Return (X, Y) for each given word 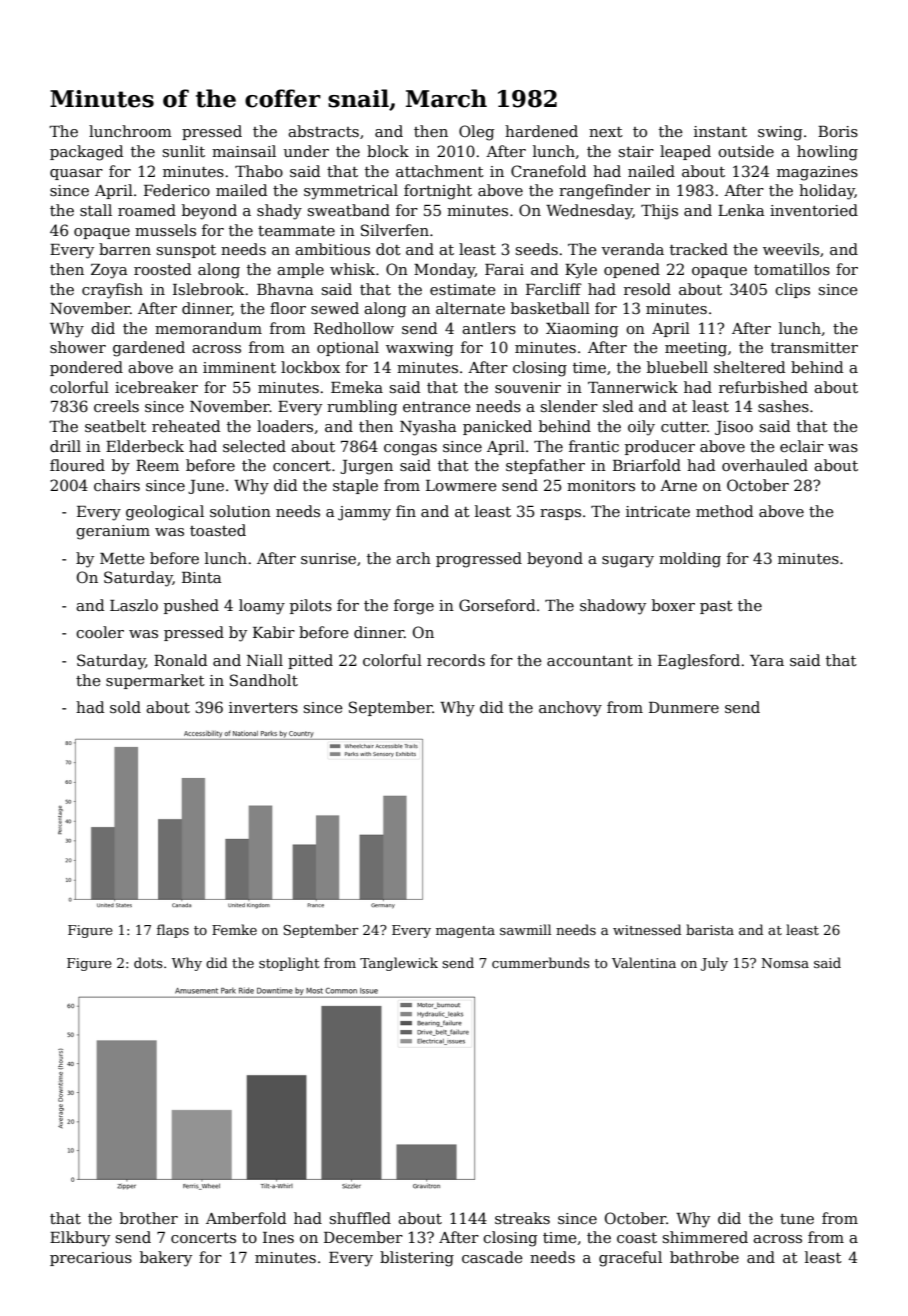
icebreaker (156, 387)
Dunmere (684, 707)
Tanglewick (399, 964)
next (606, 132)
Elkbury (80, 1239)
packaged (87, 153)
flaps (173, 931)
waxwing (420, 349)
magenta (465, 932)
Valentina (644, 962)
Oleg (477, 133)
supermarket (155, 681)
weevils (791, 249)
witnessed (647, 929)
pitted (310, 661)
